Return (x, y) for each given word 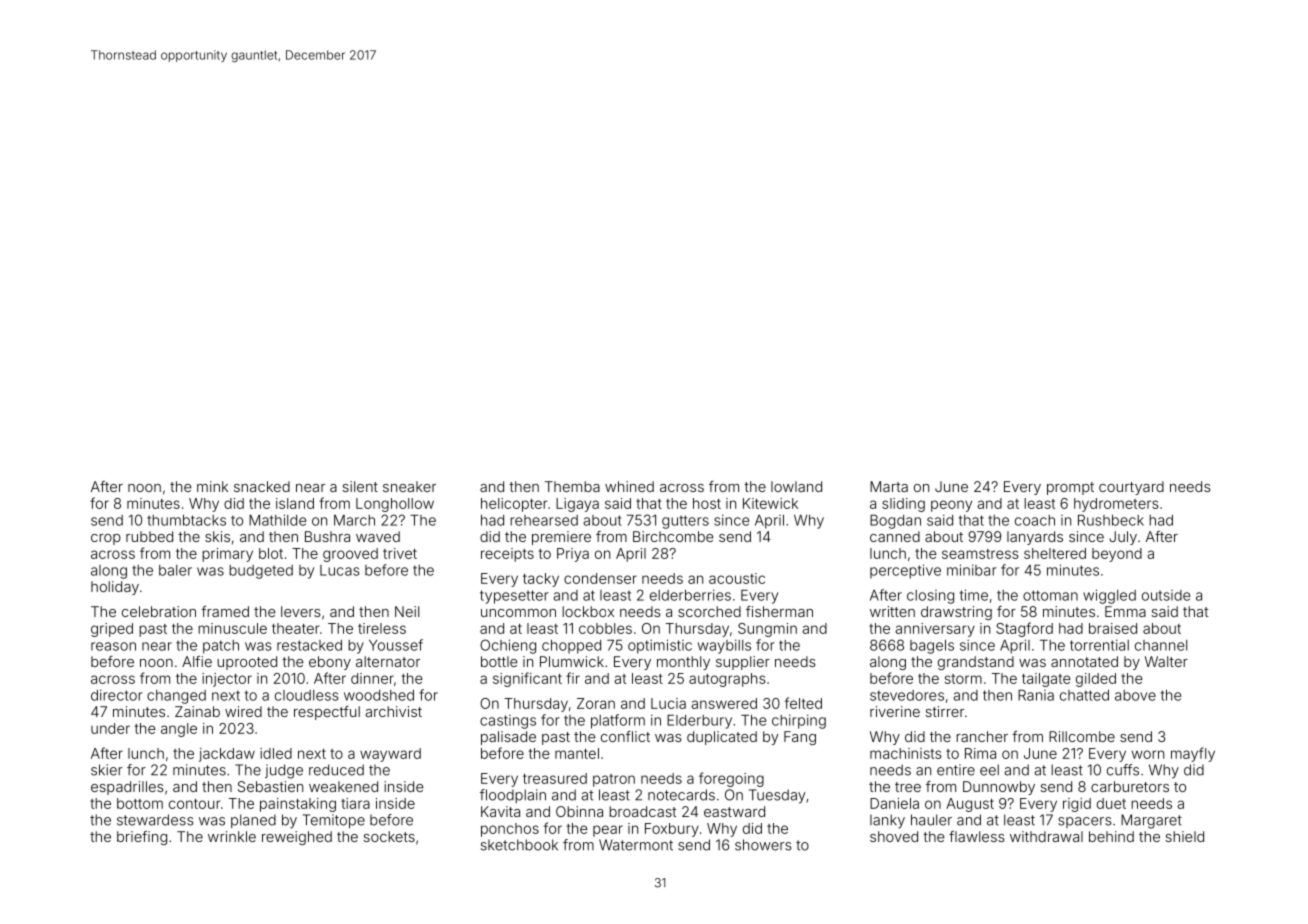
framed (225, 611)
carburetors (1130, 786)
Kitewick (770, 503)
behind (1111, 836)
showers (763, 845)
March (354, 520)
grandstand (976, 663)
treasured (555, 778)
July (1123, 538)
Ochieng (508, 646)
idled (276, 753)
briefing (142, 838)
